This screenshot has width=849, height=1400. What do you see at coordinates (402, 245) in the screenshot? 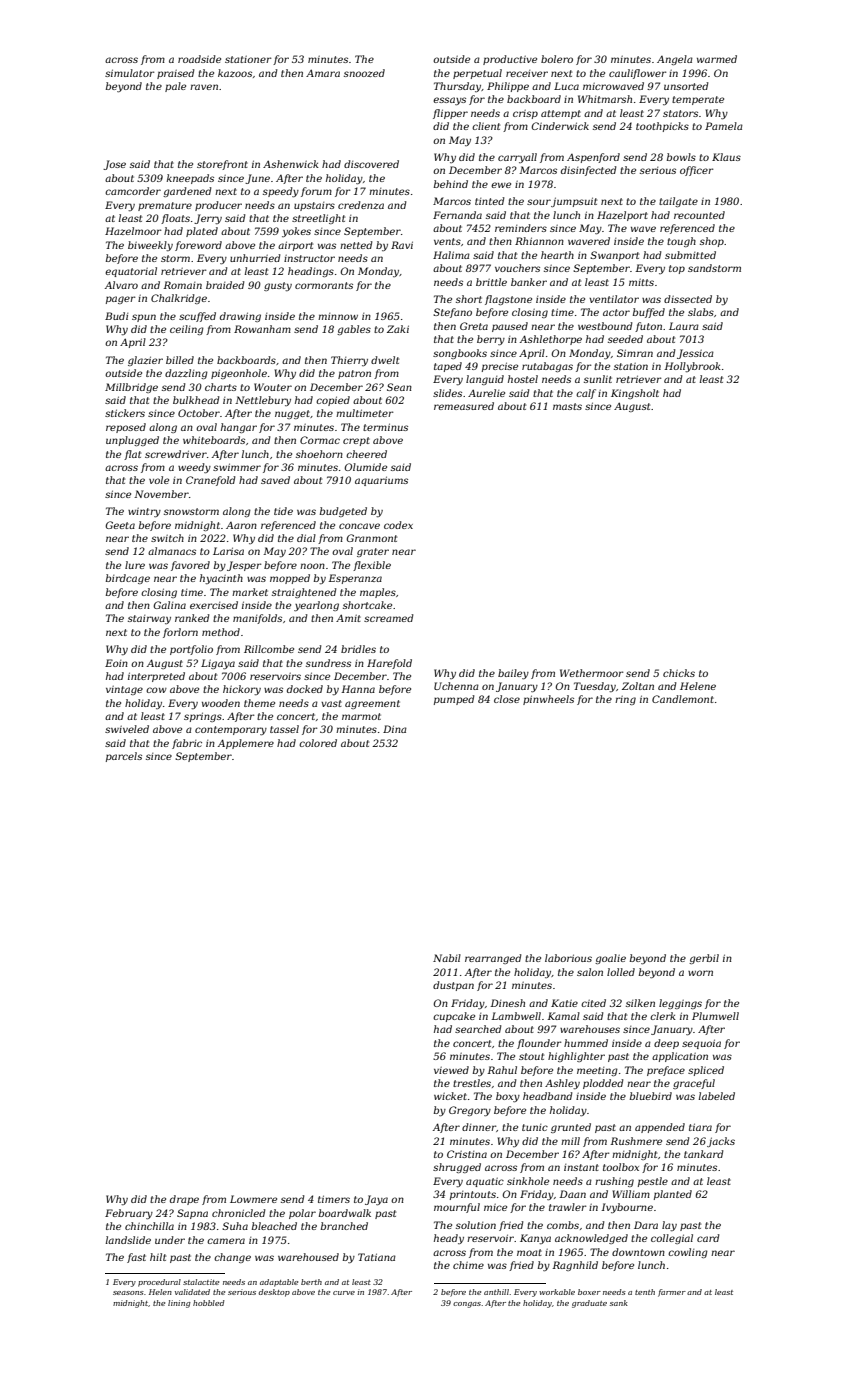
I see `Ravi` at bounding box center [402, 245].
